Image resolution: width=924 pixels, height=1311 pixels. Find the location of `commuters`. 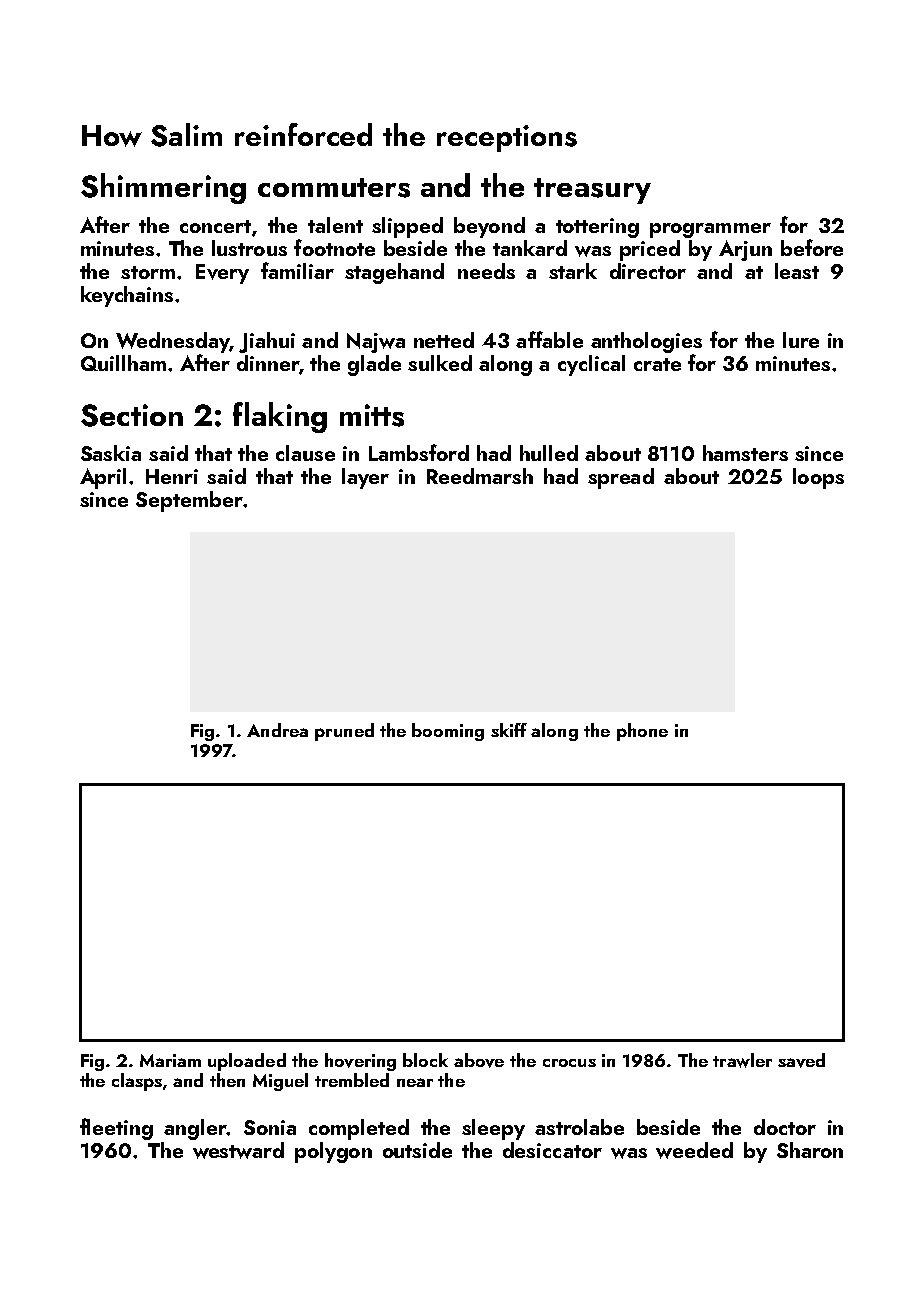

commuters is located at coordinates (334, 188).
